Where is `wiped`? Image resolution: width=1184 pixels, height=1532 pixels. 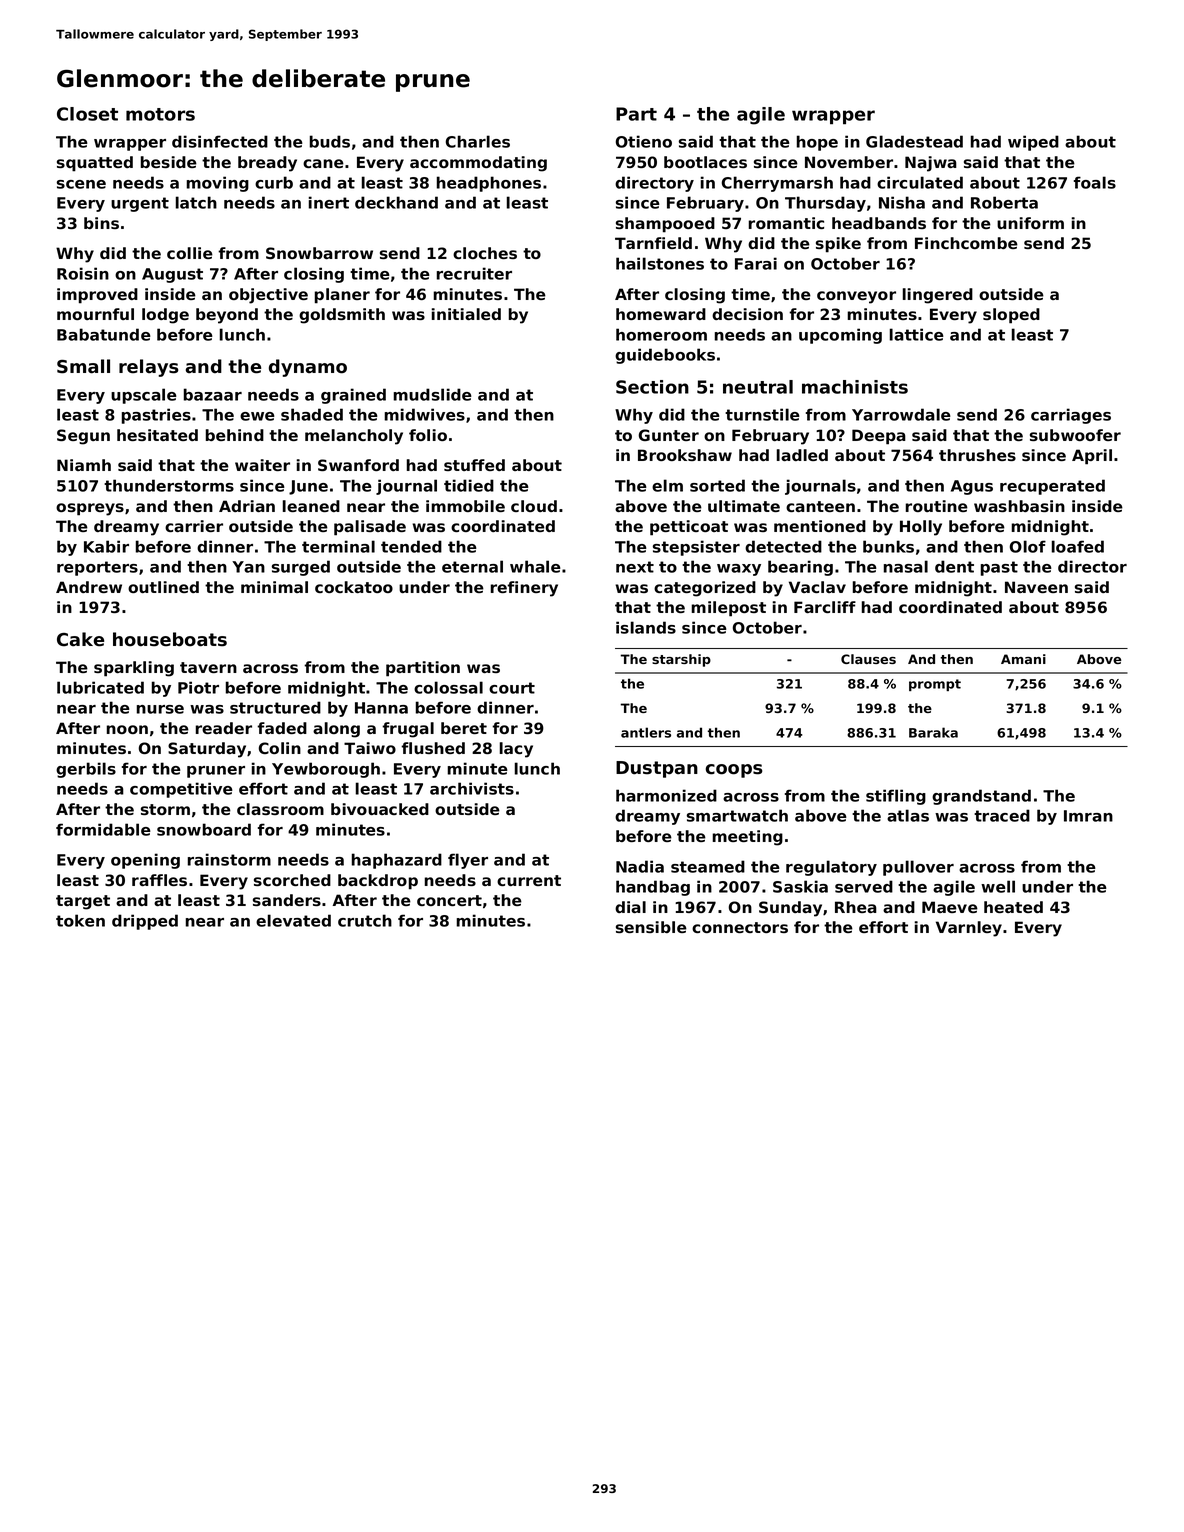
wiped is located at coordinates (1033, 143).
